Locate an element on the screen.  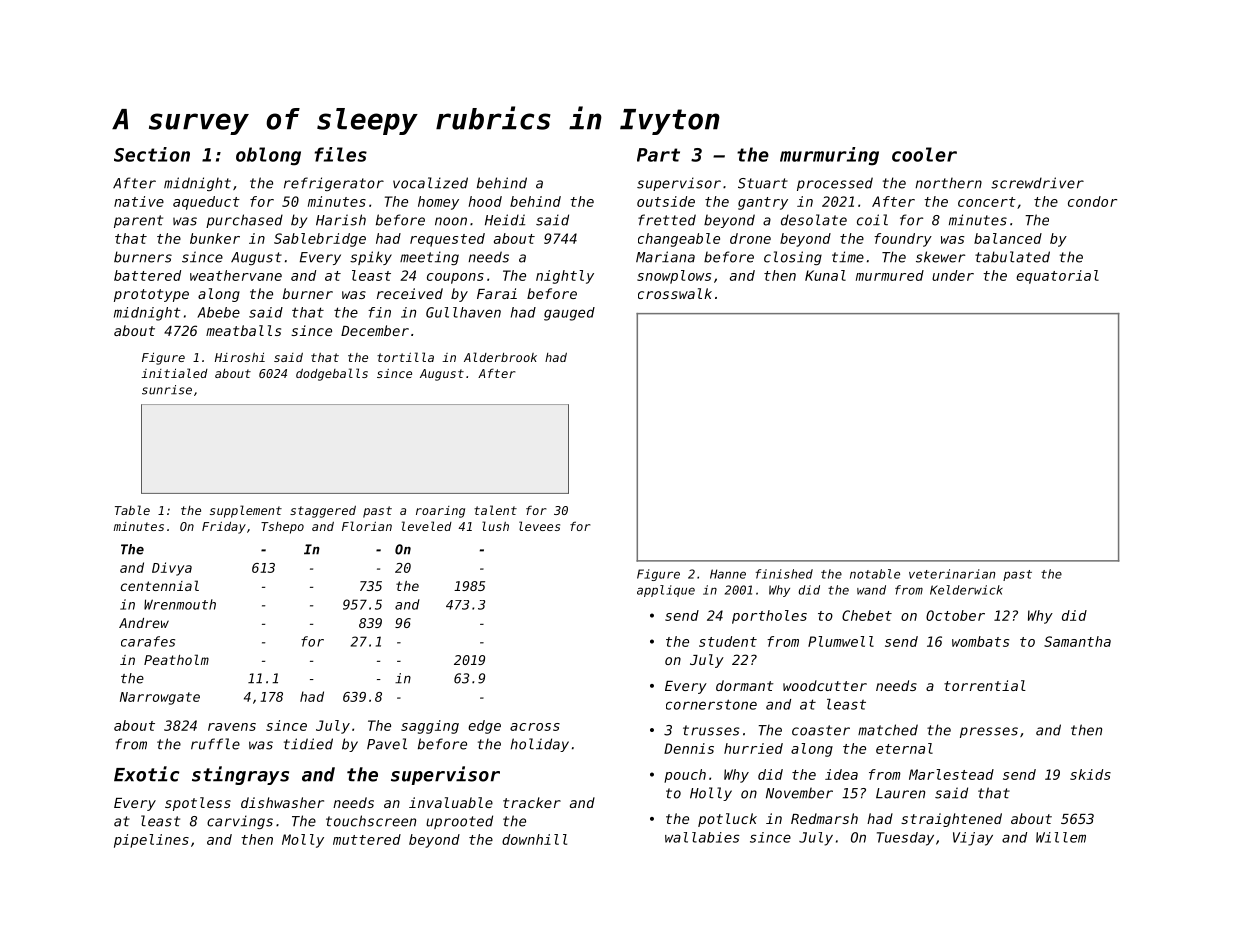
sagging is located at coordinates (430, 727).
